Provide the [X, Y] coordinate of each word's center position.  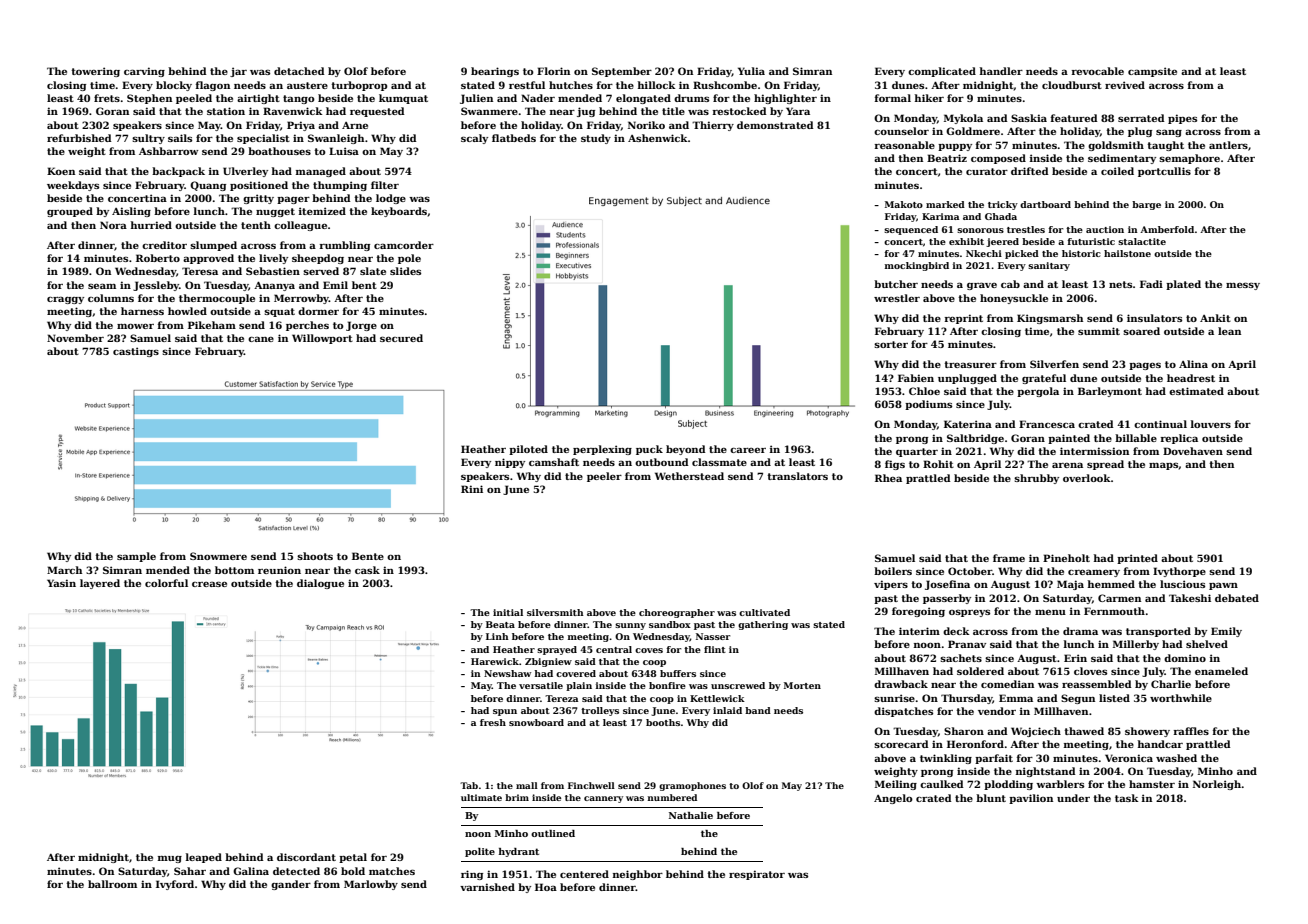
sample [136, 557]
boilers [893, 571]
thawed [1084, 731]
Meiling [896, 785]
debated [1237, 598]
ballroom [112, 884]
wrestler [897, 298]
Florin [553, 71]
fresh [493, 722]
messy [1243, 286]
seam [102, 286]
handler [1001, 71]
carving [144, 72]
